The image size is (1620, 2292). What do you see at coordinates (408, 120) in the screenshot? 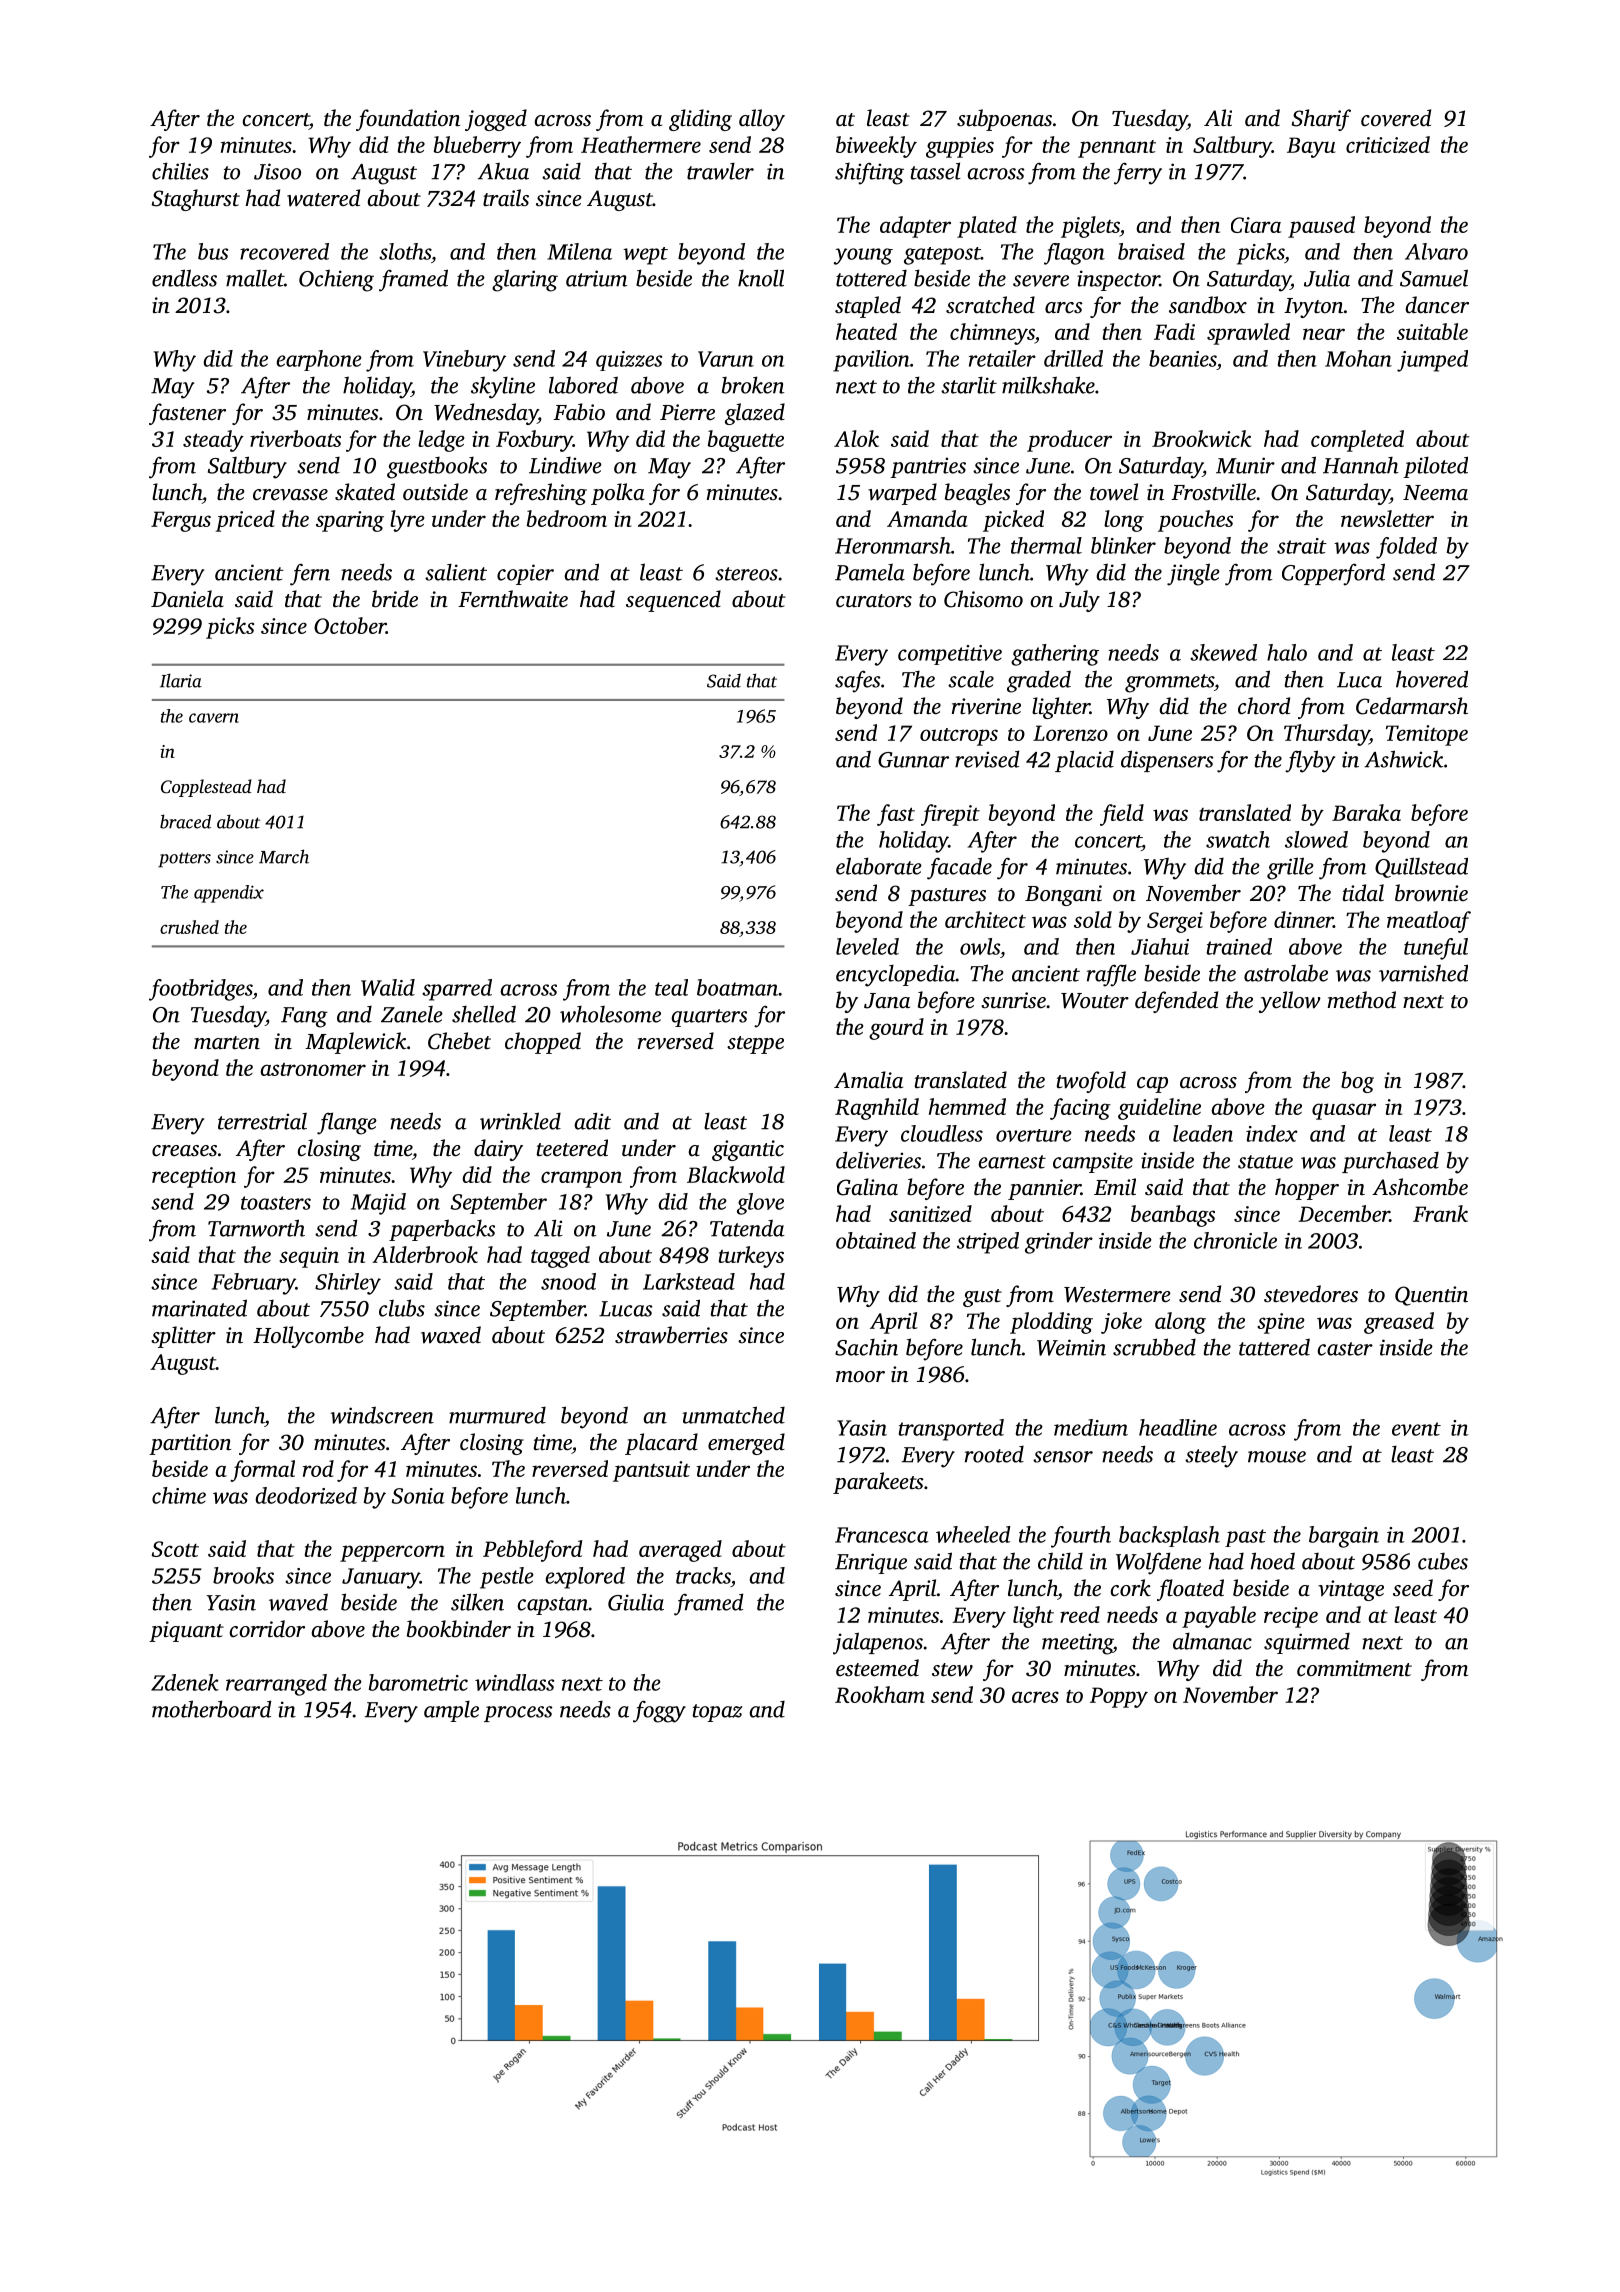
I see `foundation` at bounding box center [408, 120].
